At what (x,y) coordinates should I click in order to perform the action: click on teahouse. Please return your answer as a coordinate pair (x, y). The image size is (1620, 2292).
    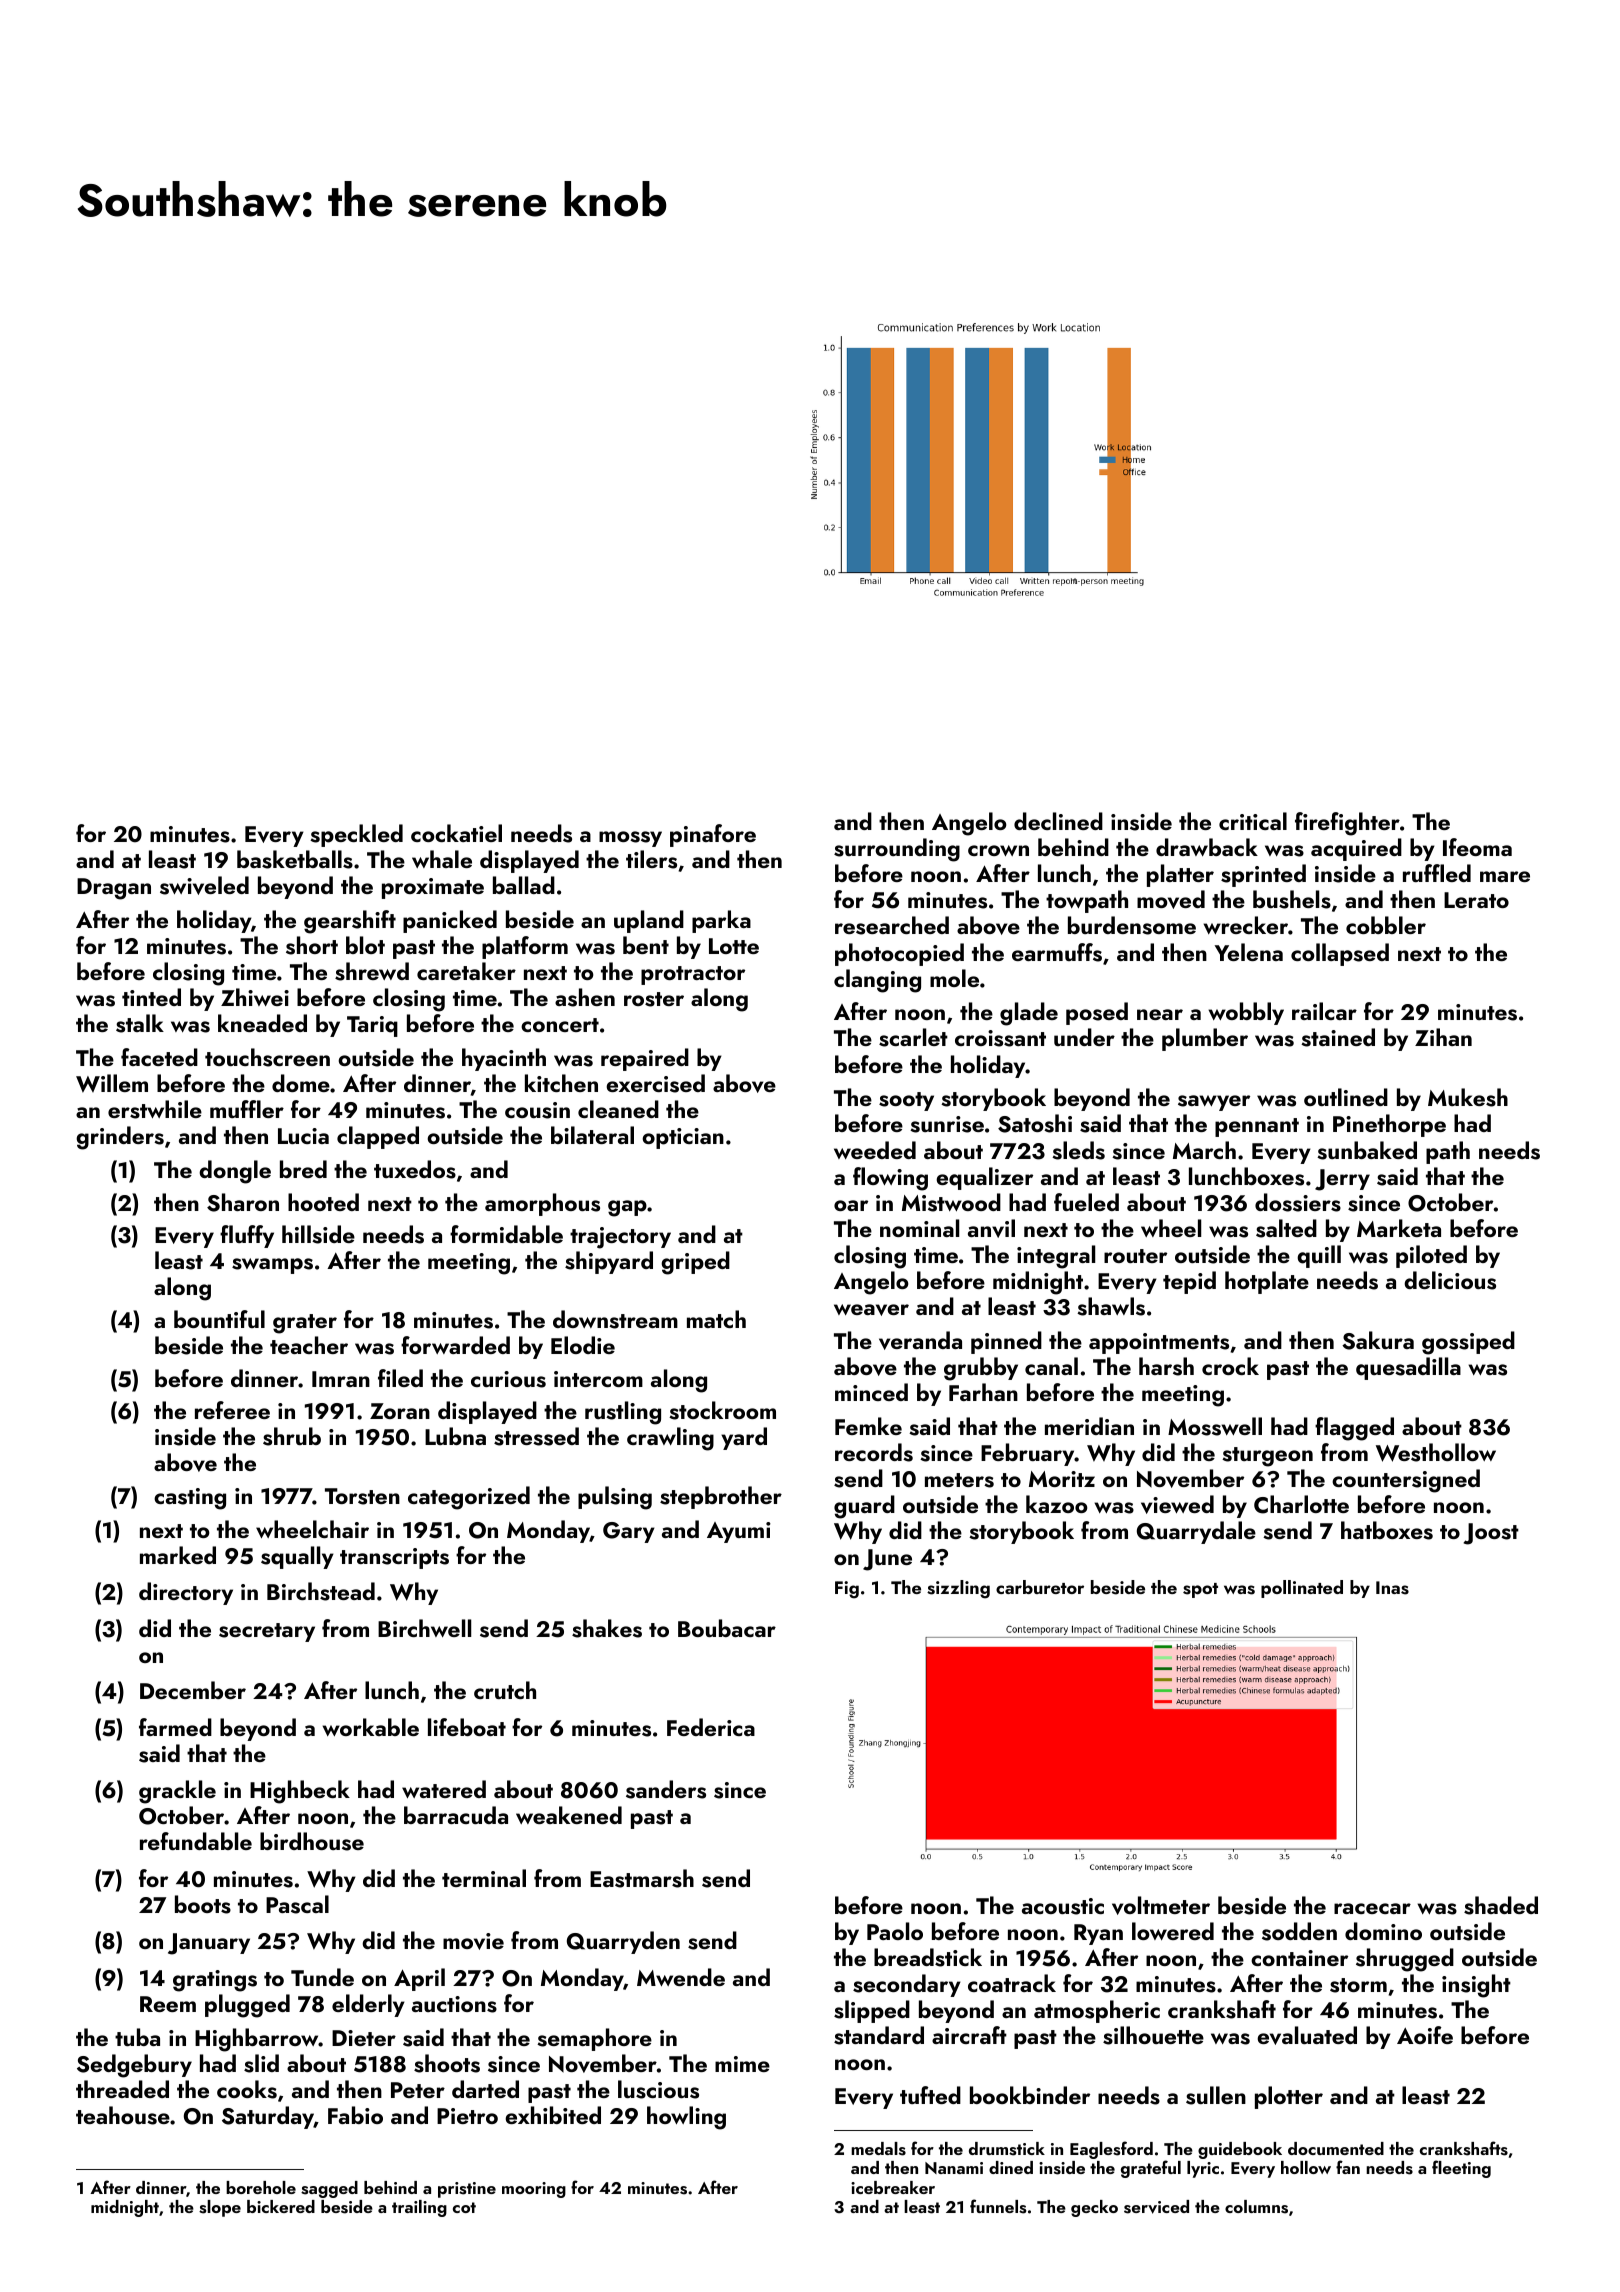
    Looking at the image, I should click on (123, 2115).
